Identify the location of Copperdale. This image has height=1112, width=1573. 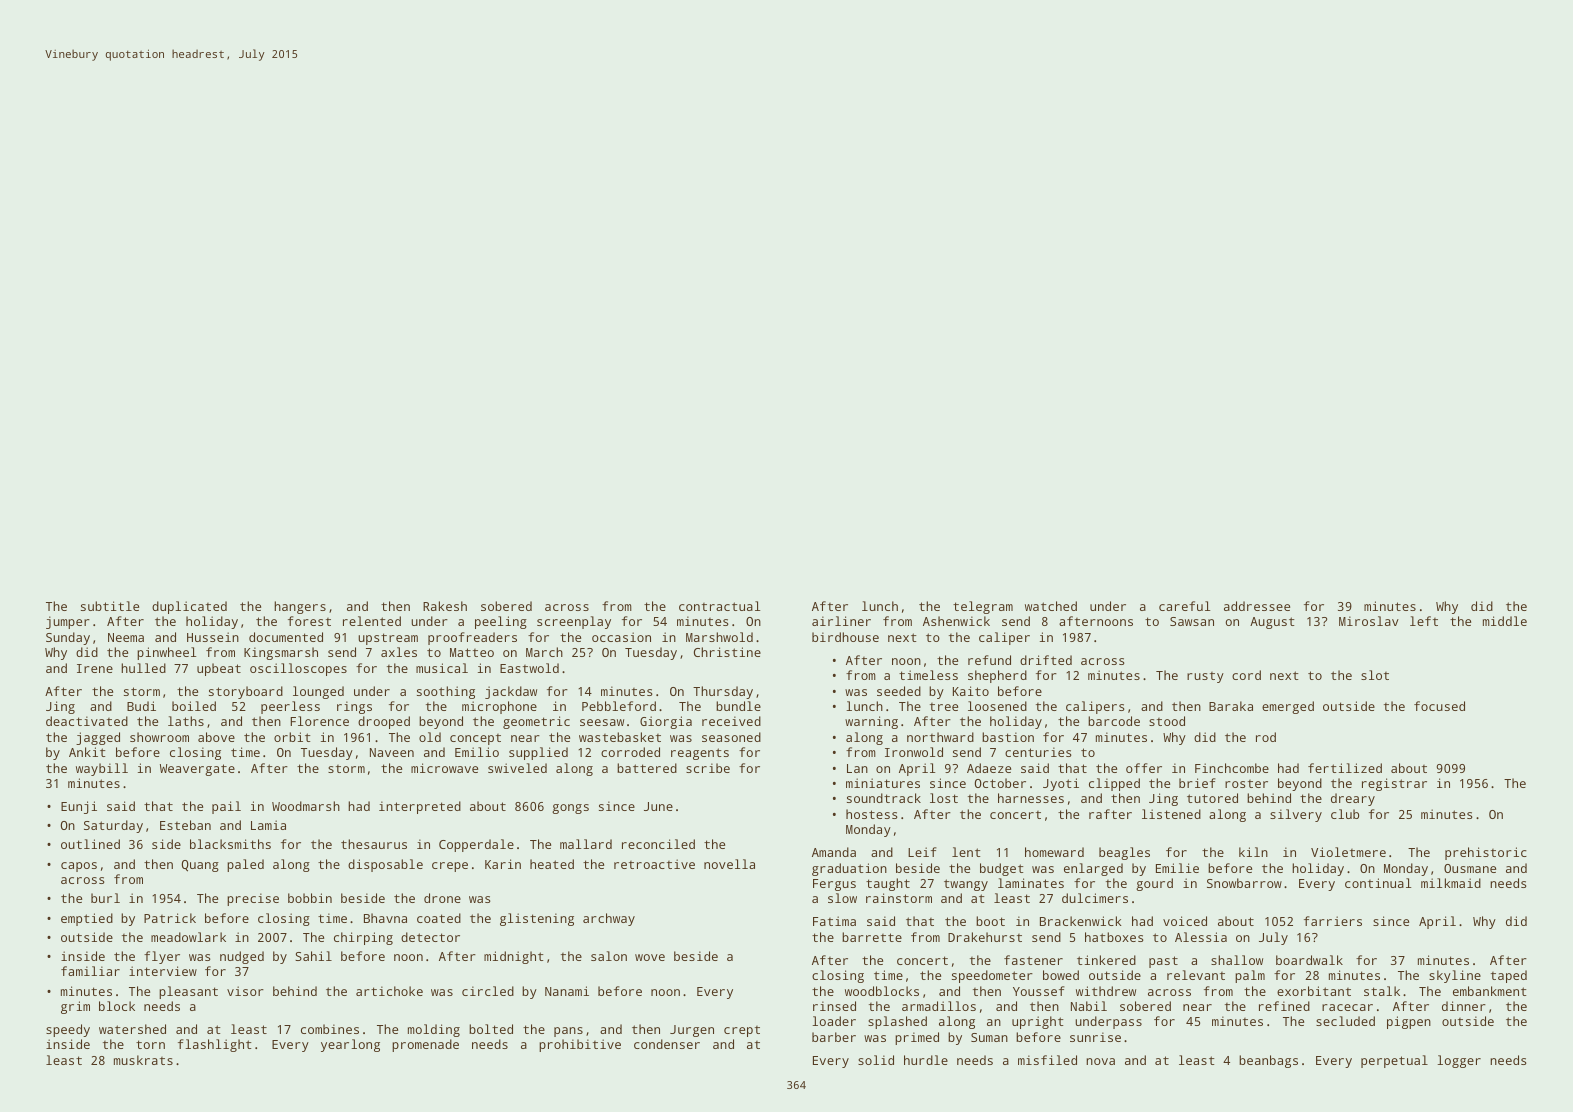
(476, 845).
